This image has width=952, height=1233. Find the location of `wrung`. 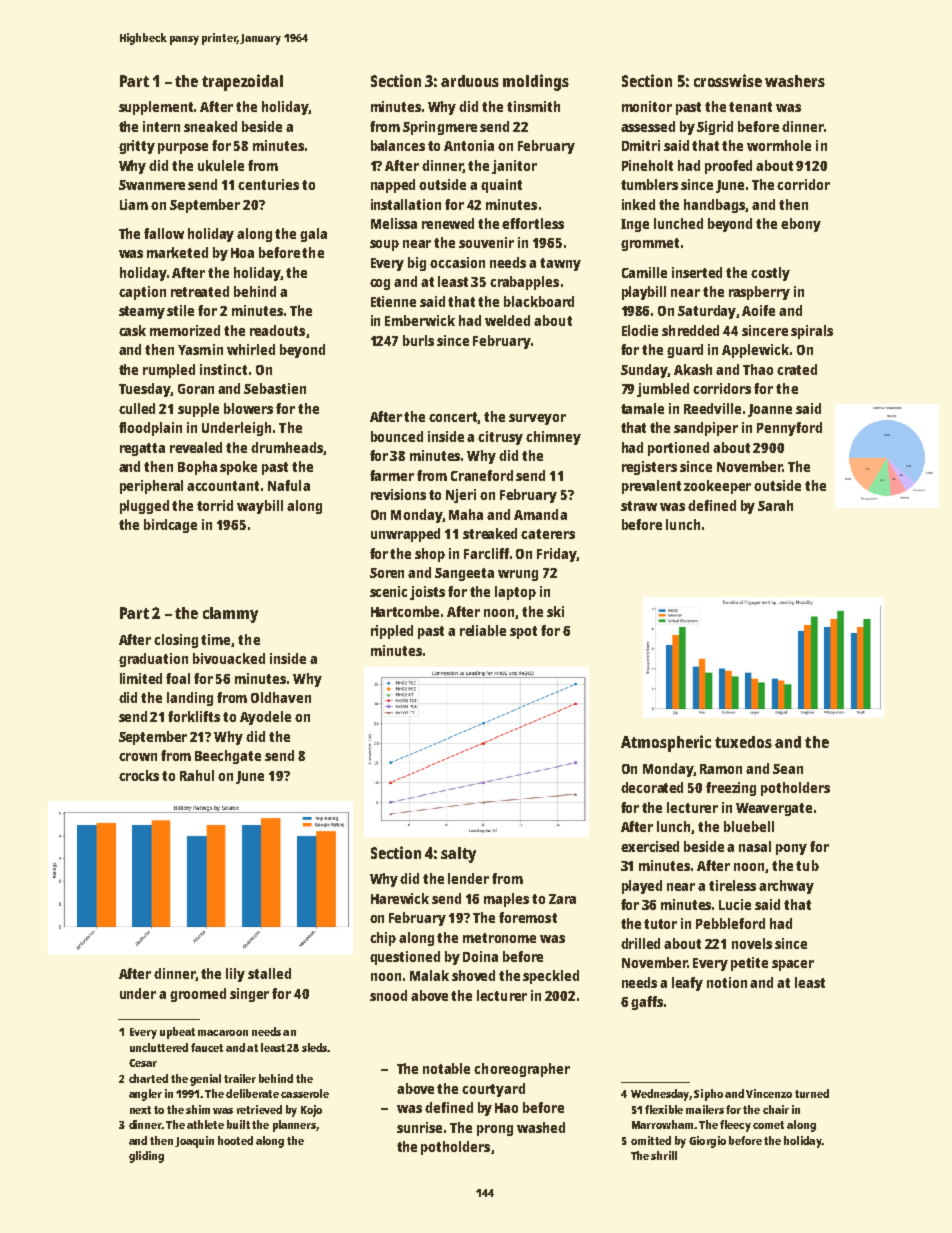

wrung is located at coordinates (518, 575).
